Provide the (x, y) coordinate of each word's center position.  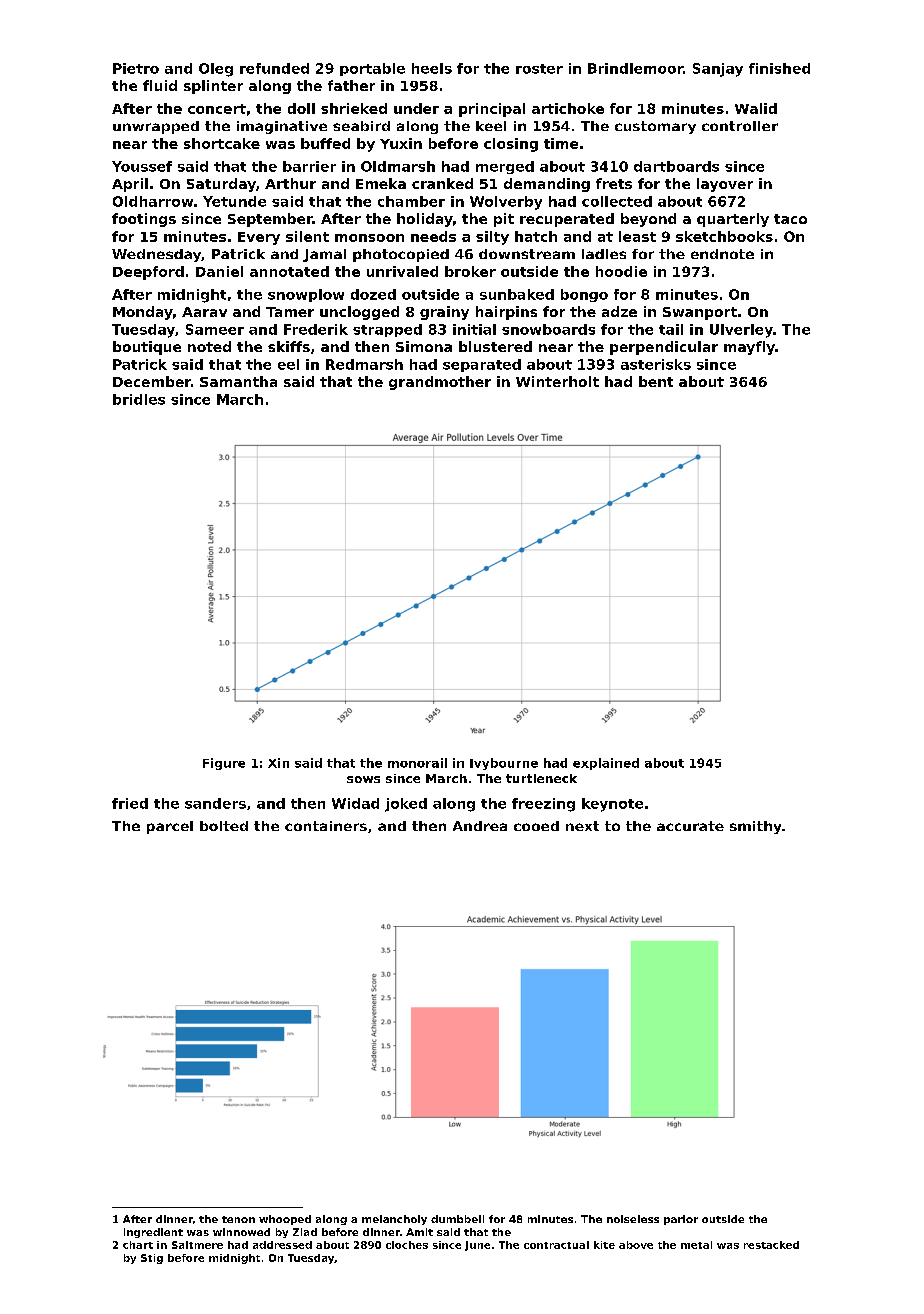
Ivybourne (504, 764)
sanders (215, 803)
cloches (407, 1245)
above (636, 1245)
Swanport (700, 313)
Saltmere (197, 1245)
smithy (755, 827)
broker (470, 271)
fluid (160, 85)
